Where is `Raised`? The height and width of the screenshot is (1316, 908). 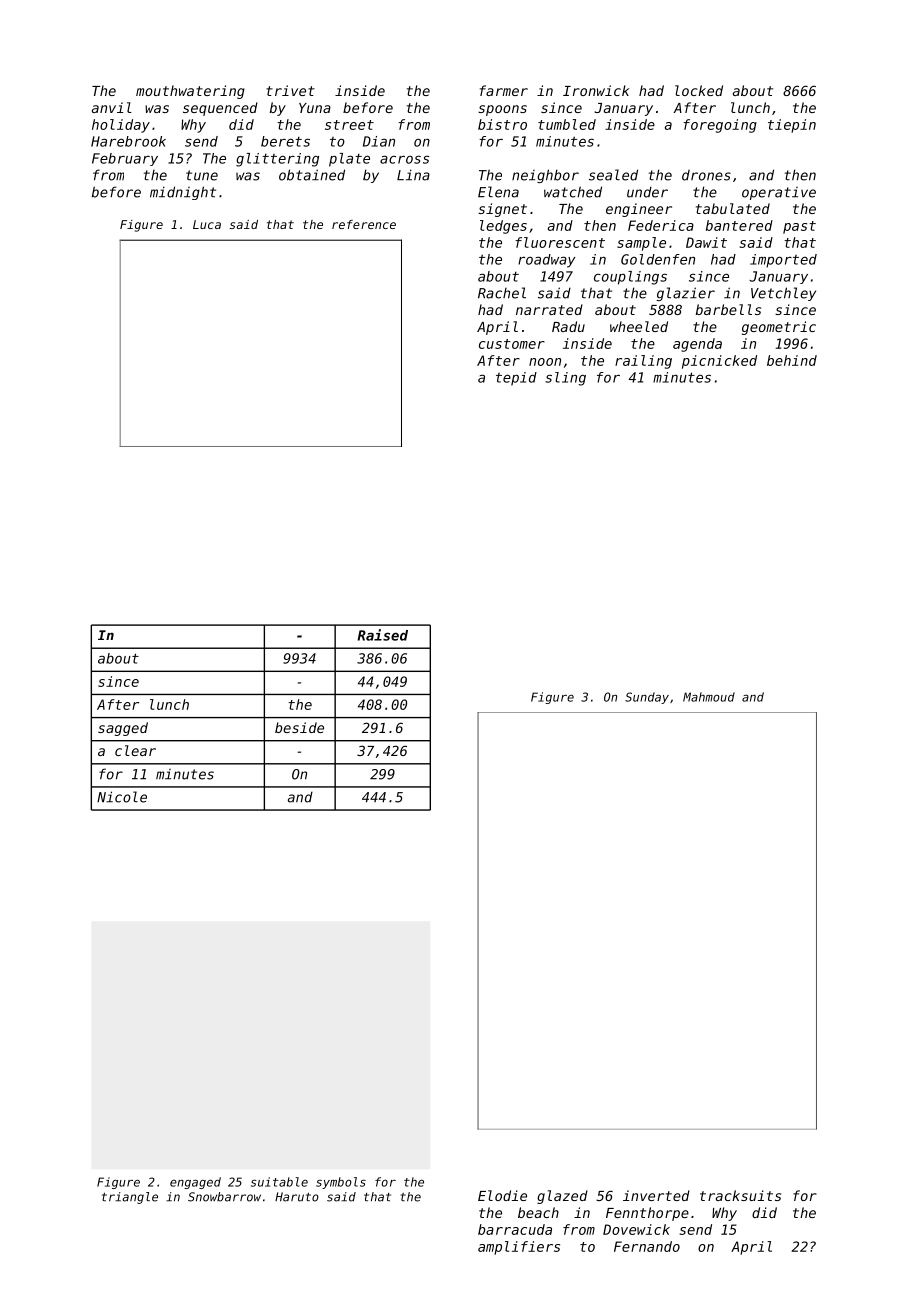 Raised is located at coordinates (382, 635).
